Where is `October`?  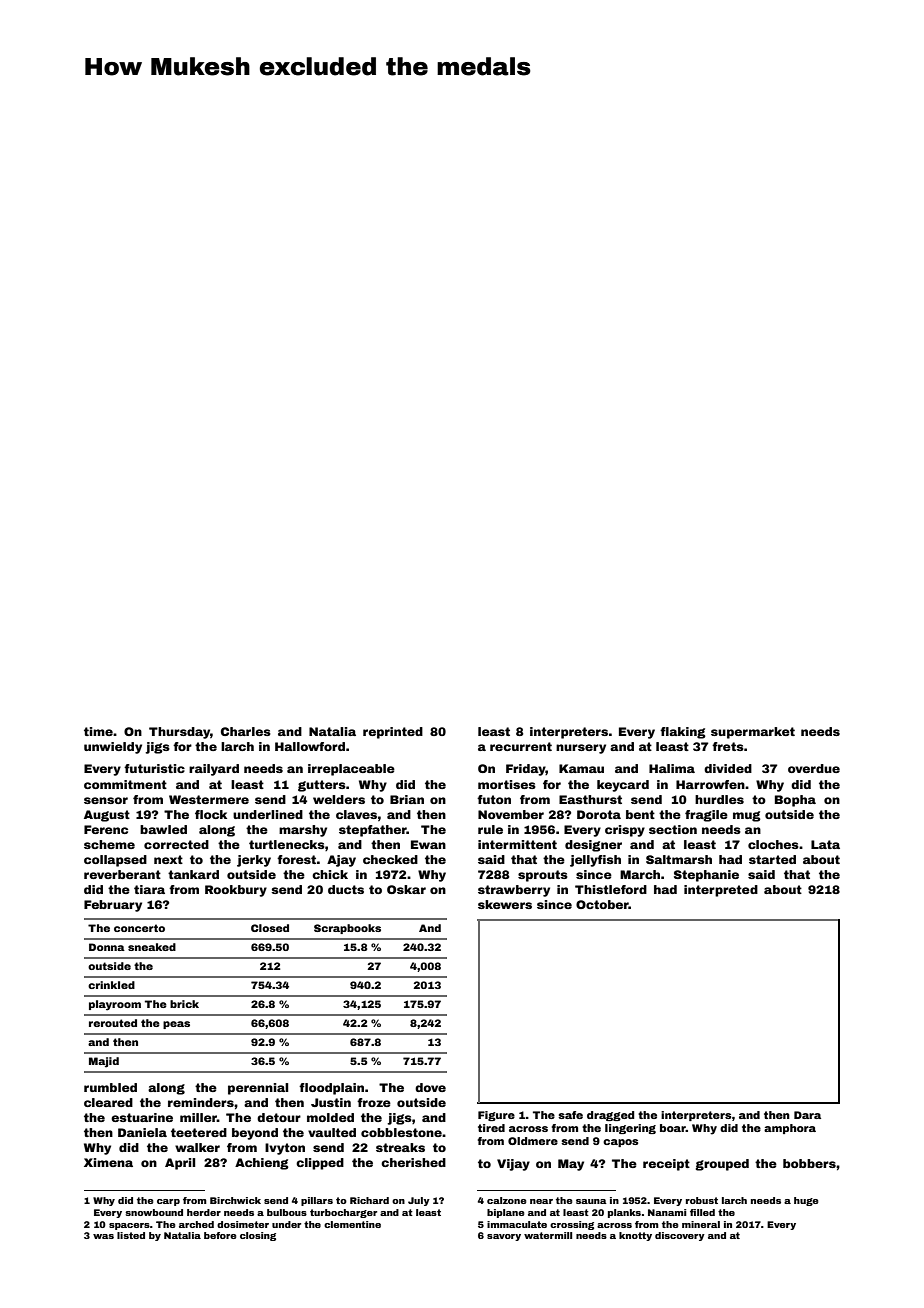 October is located at coordinates (602, 904).
